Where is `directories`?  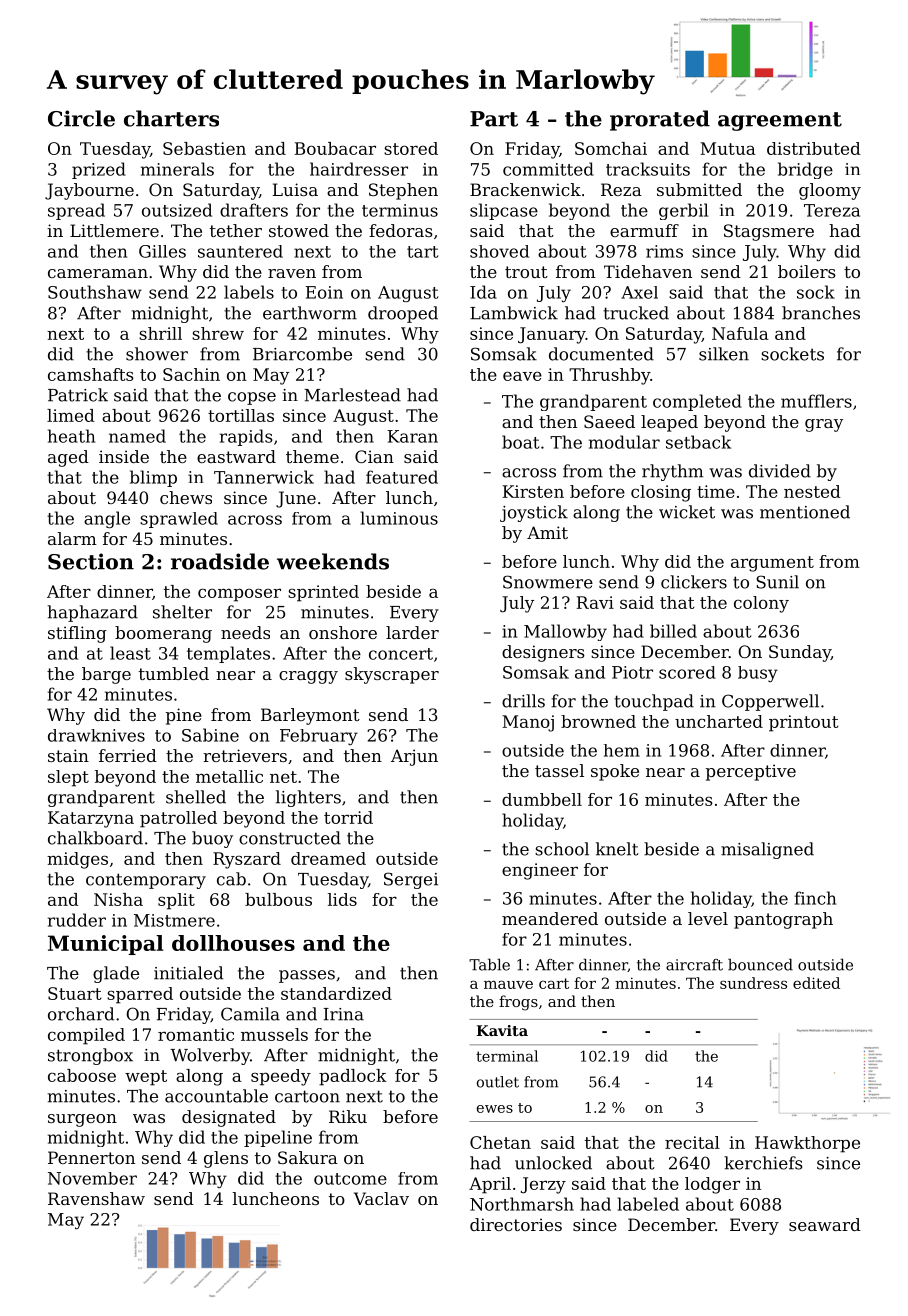
directories is located at coordinates (516, 1224).
